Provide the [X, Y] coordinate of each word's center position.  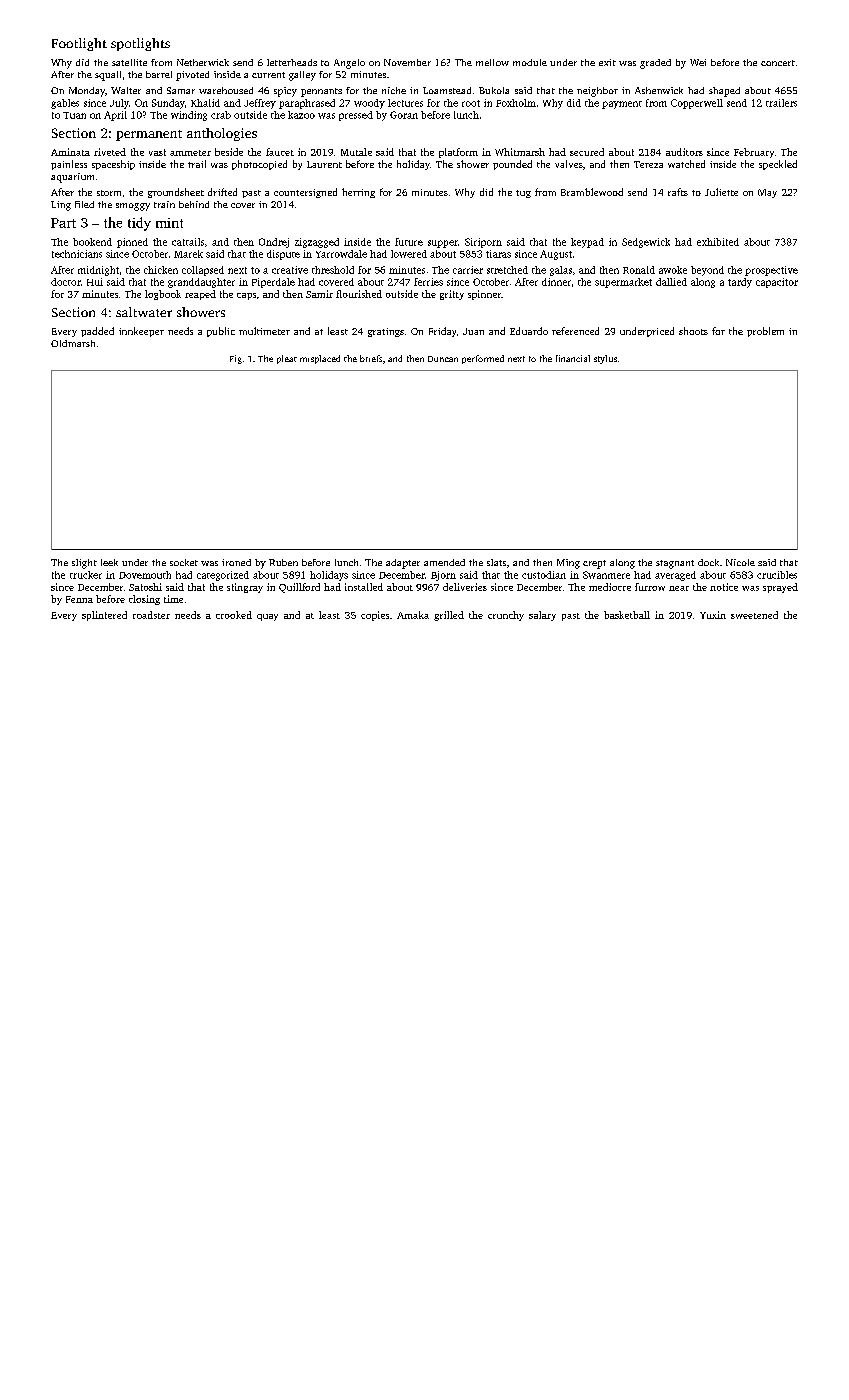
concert [778, 63]
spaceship [113, 165]
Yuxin [713, 615]
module [530, 62]
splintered [104, 616]
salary [542, 616]
